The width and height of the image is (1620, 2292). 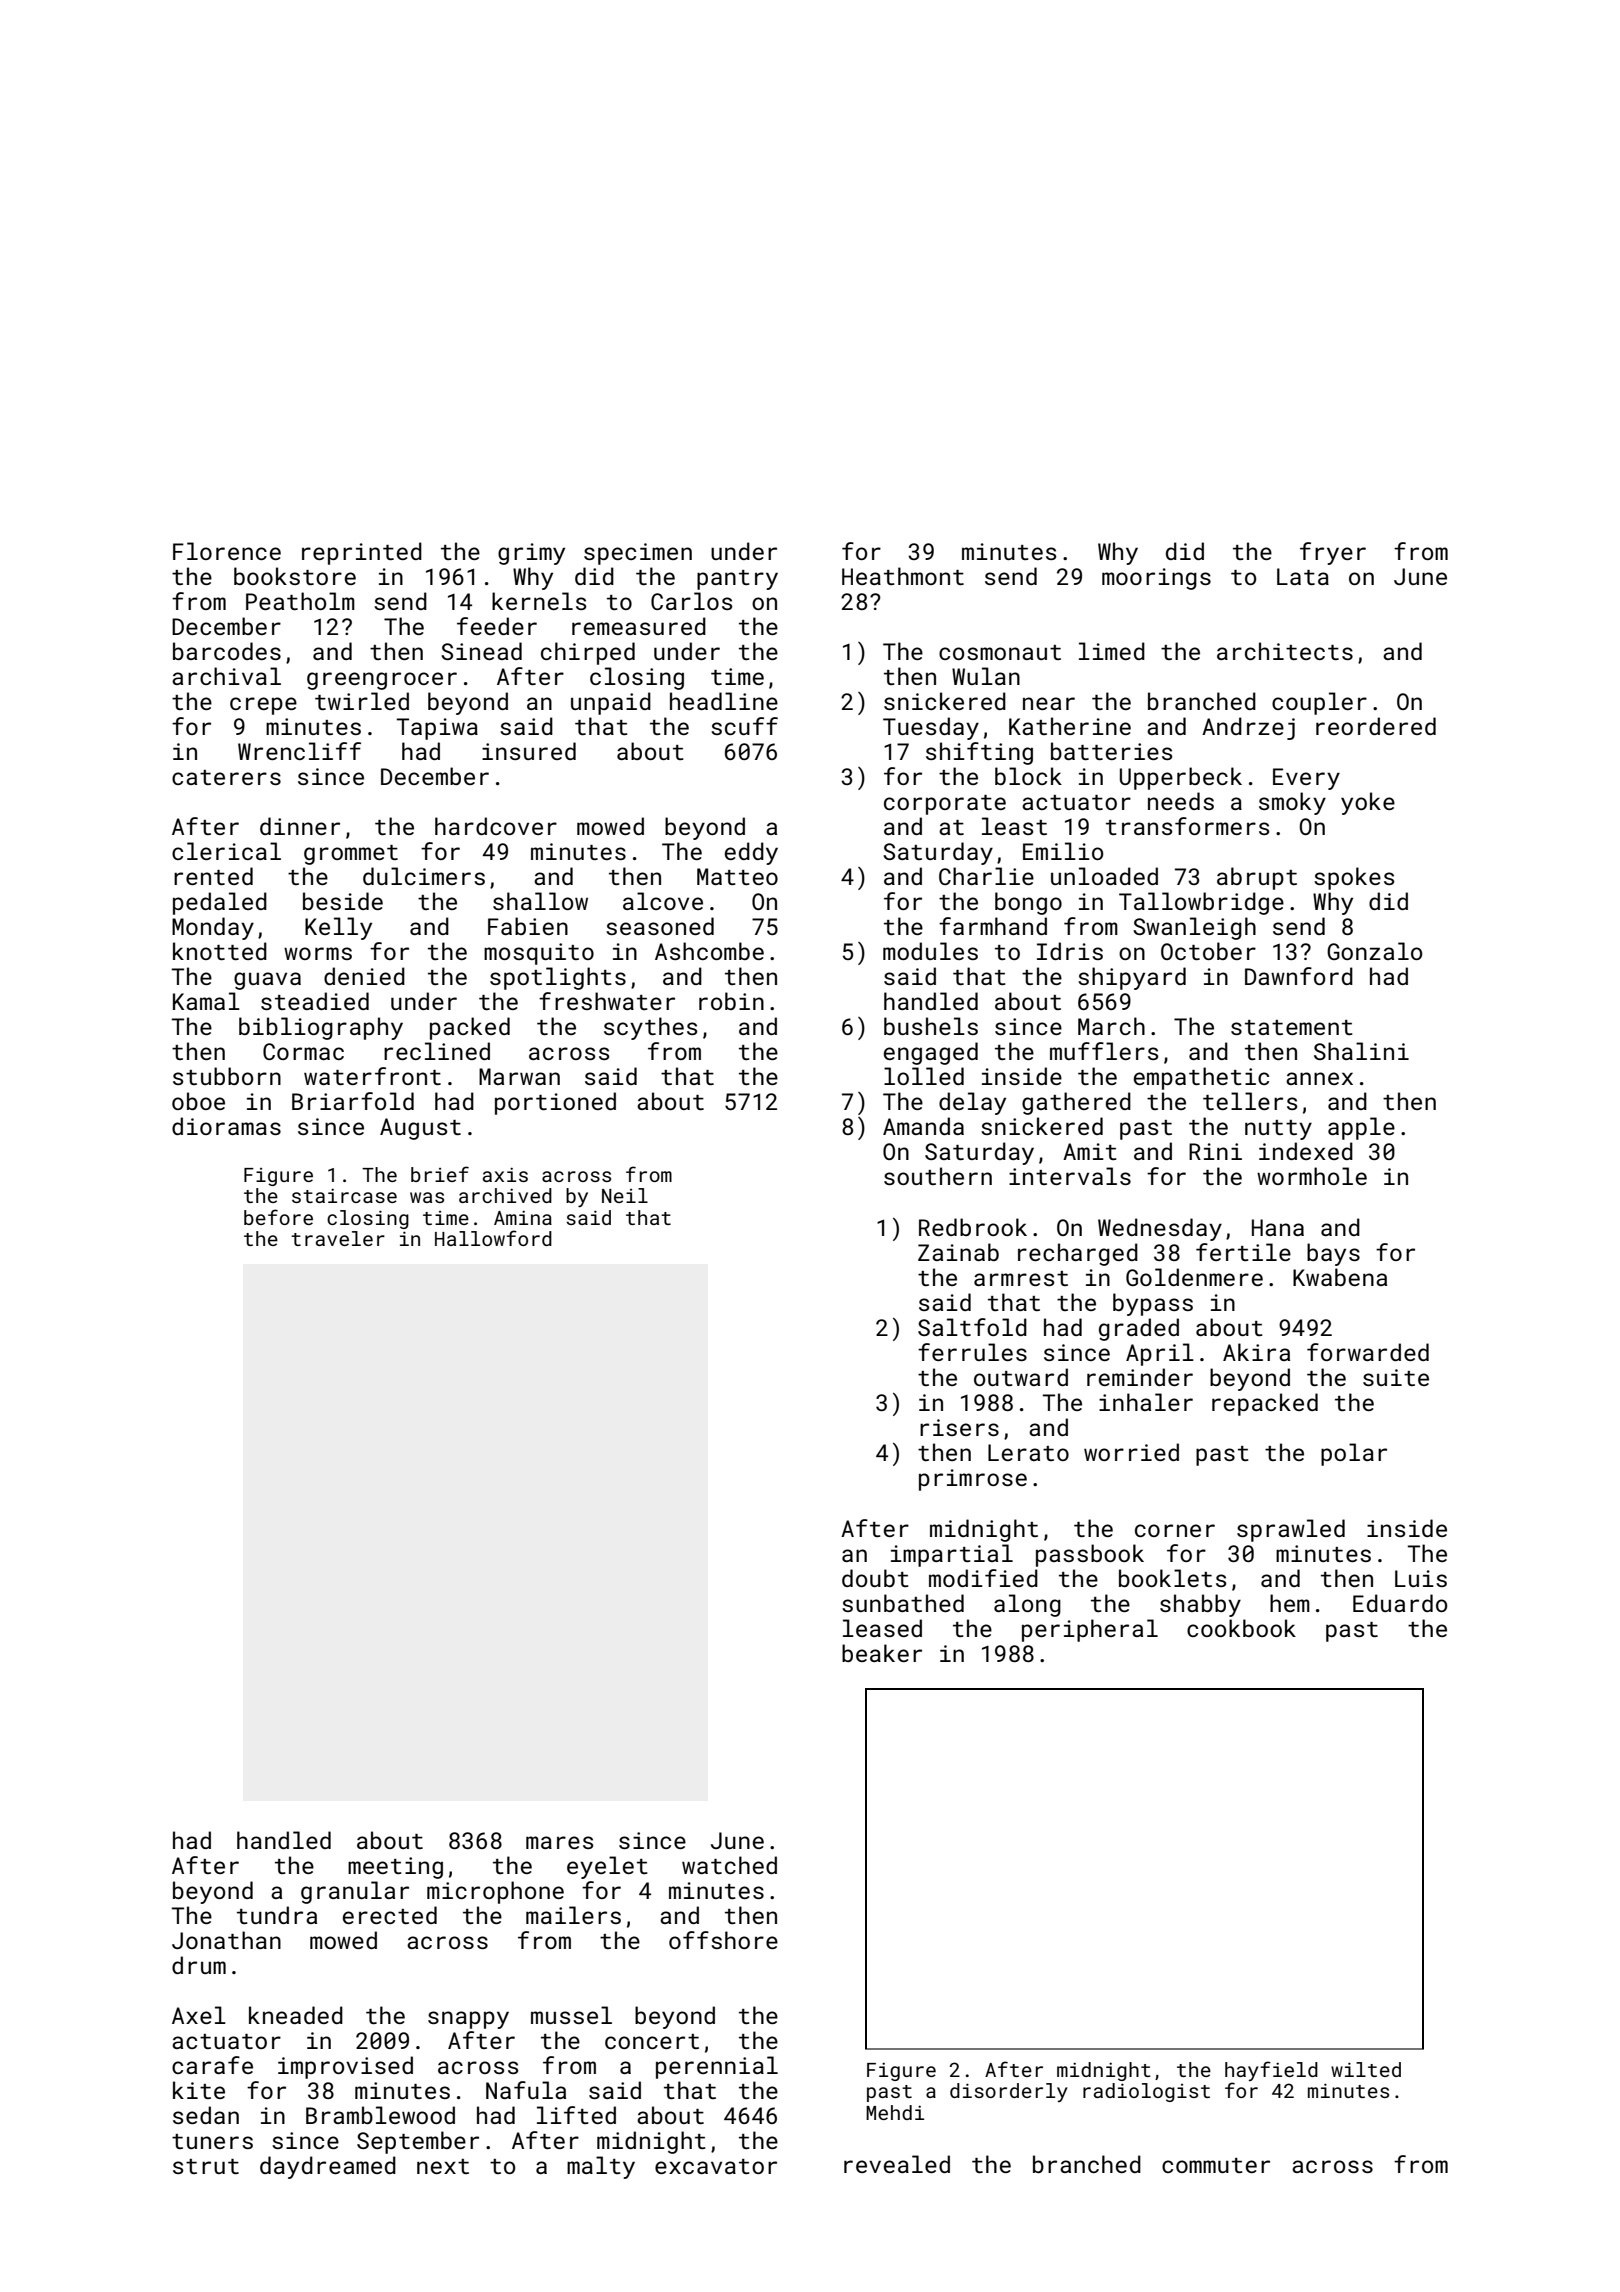 What do you see at coordinates (1285, 651) in the image?
I see `architects` at bounding box center [1285, 651].
